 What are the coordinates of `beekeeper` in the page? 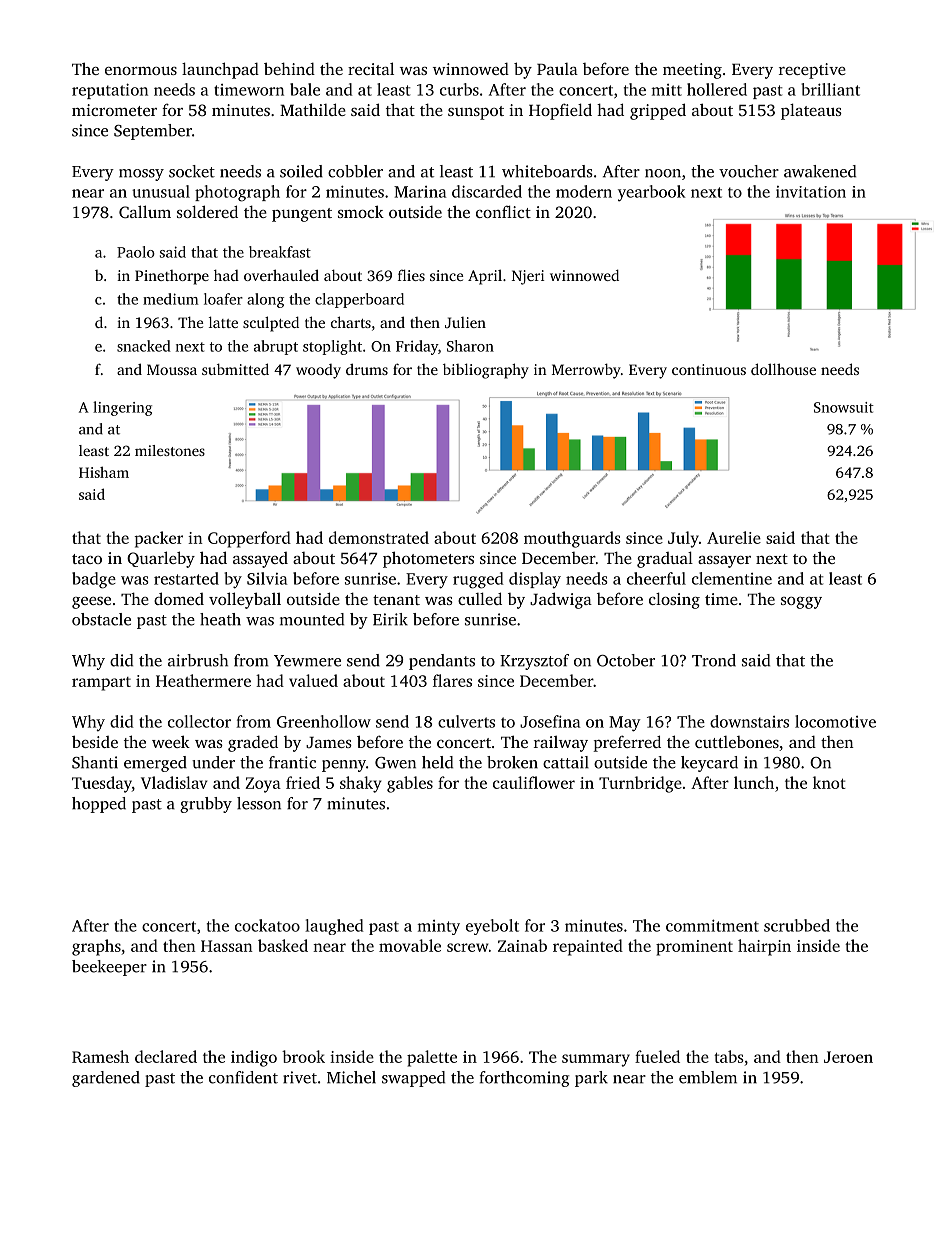 It's located at (109, 968).
